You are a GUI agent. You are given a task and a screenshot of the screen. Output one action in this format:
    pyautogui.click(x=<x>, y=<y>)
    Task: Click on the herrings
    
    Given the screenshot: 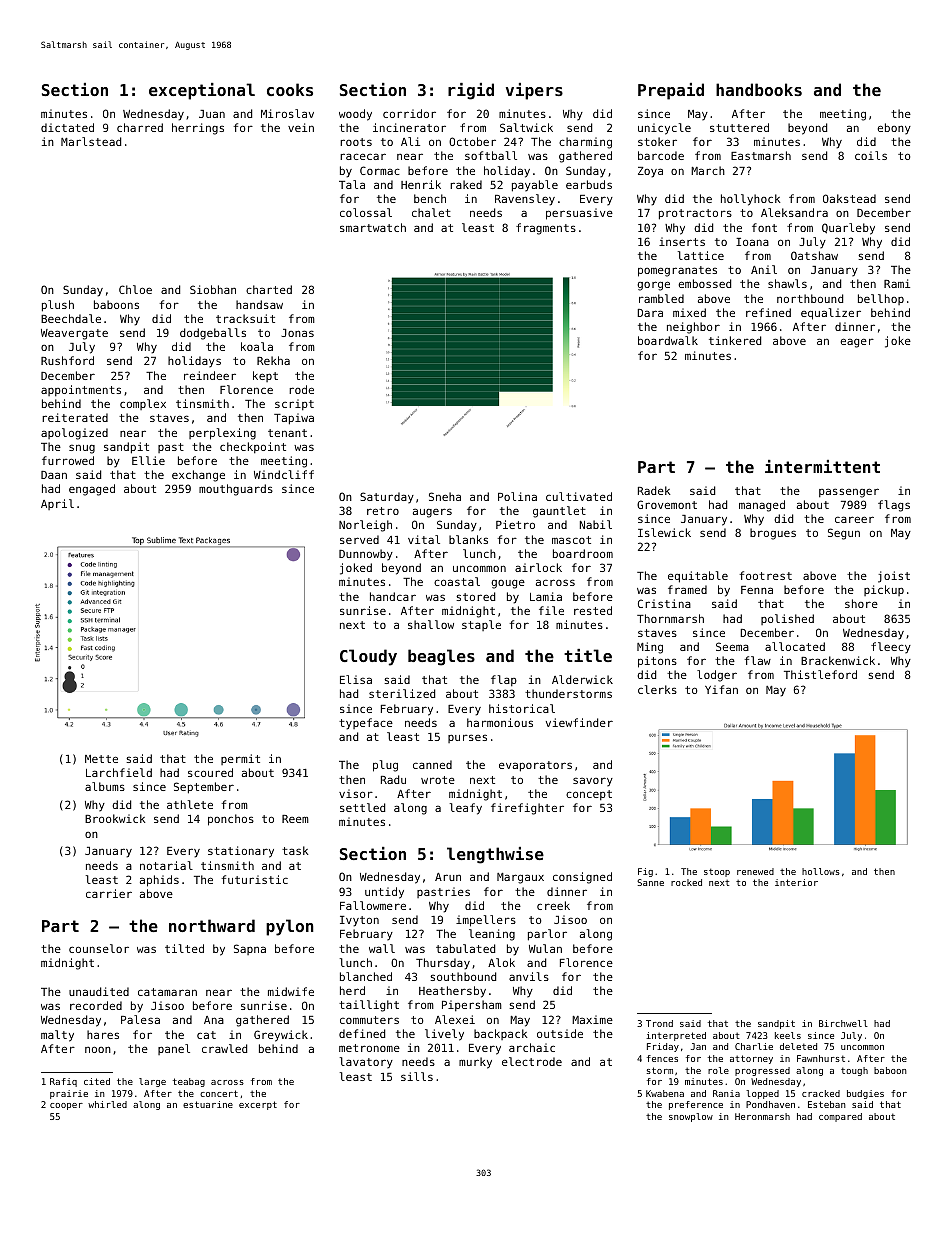 What is the action you would take?
    pyautogui.click(x=198, y=129)
